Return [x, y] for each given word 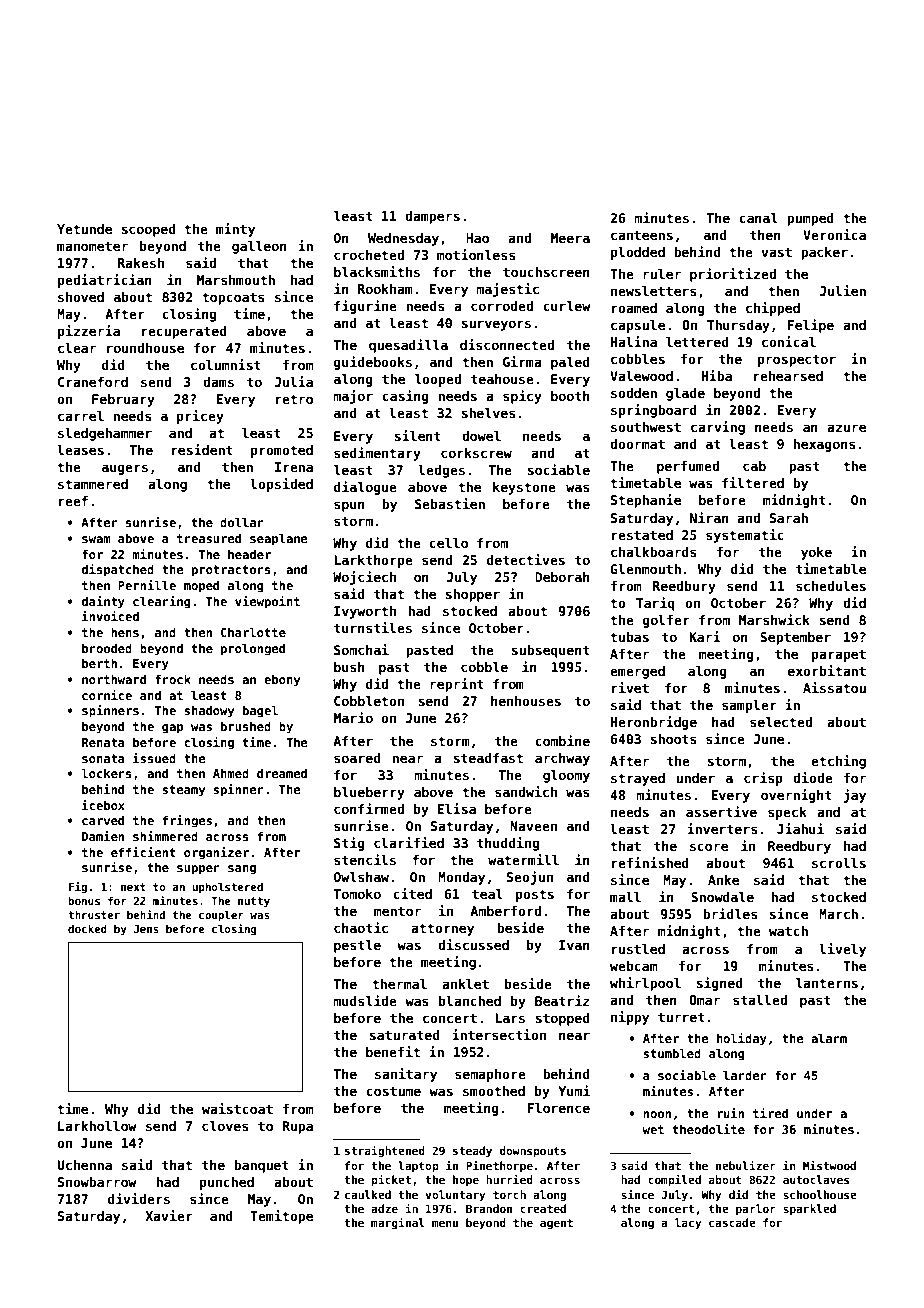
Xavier [169, 1215]
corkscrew [476, 453]
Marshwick [774, 619]
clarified [409, 842]
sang [242, 870]
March [838, 914]
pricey [200, 417]
